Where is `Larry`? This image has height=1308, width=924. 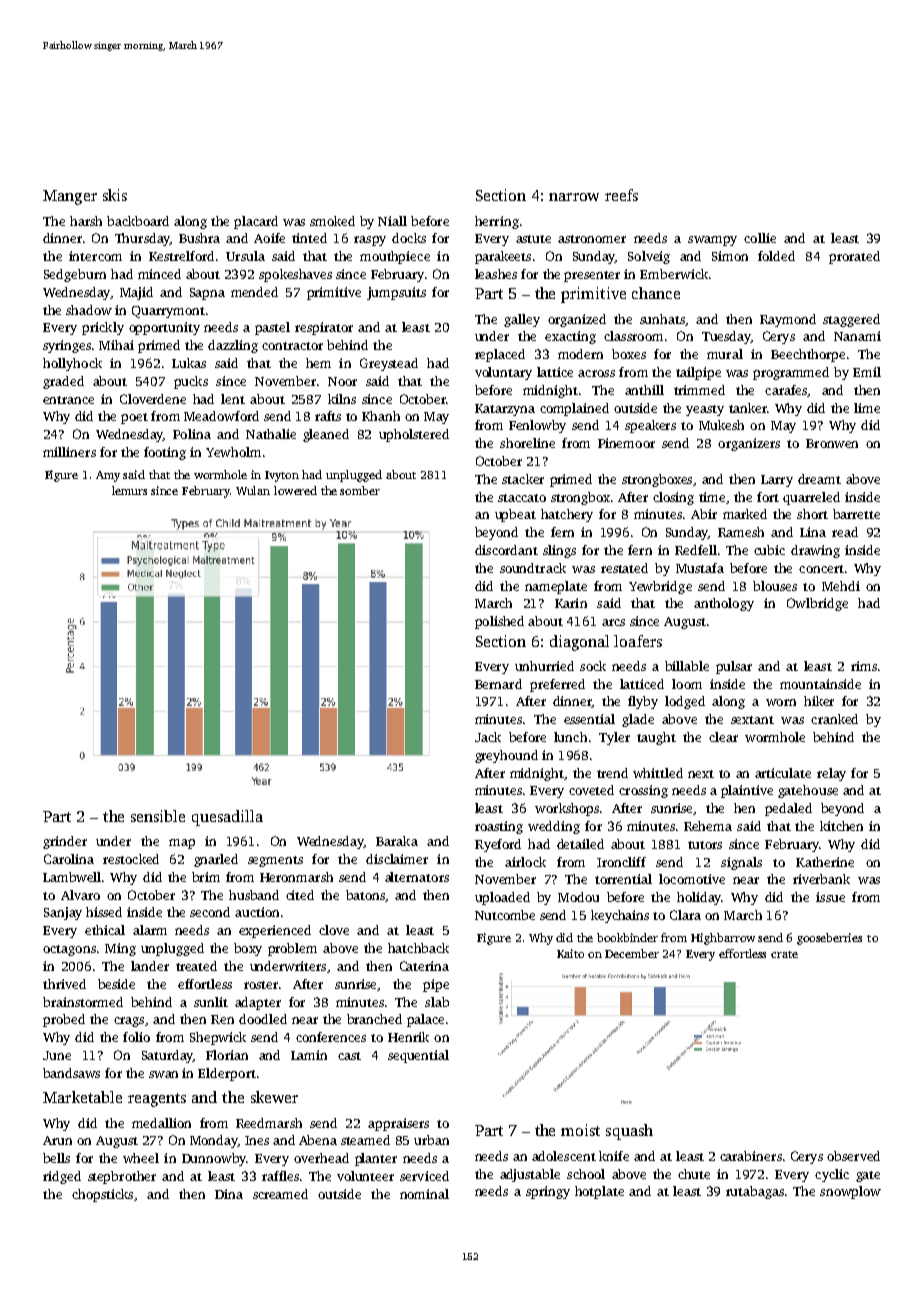
Larry is located at coordinates (777, 481).
